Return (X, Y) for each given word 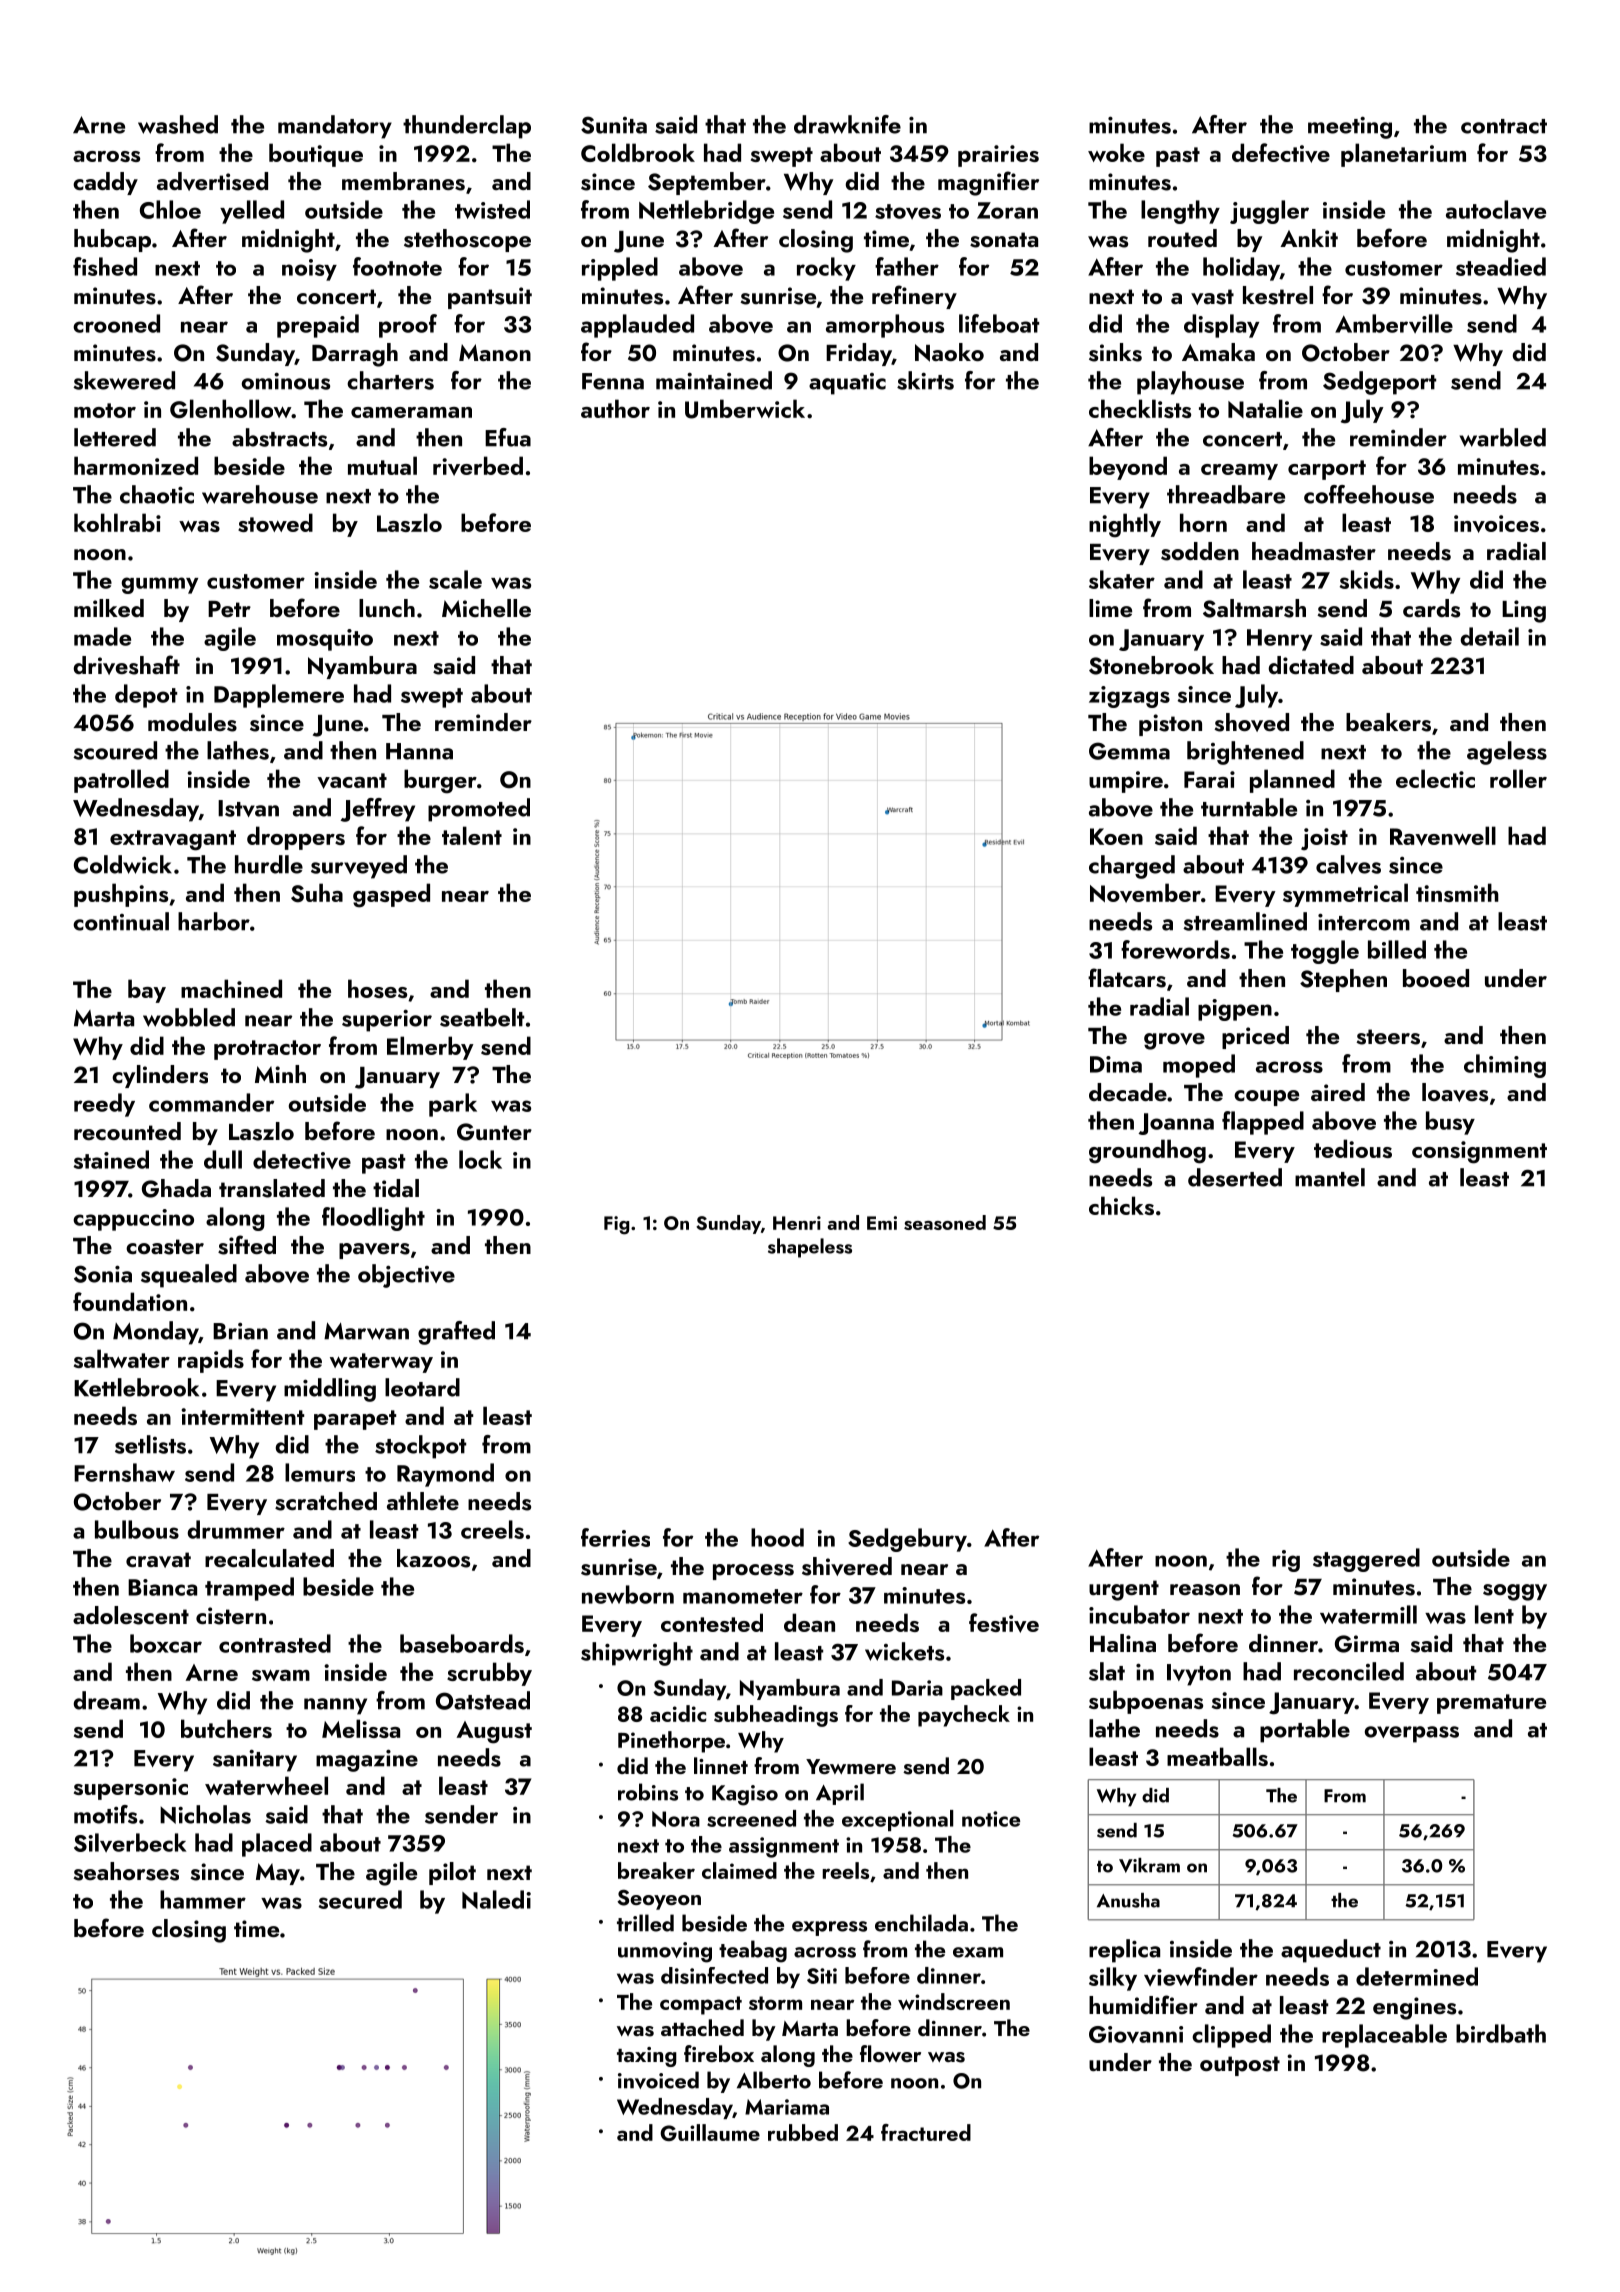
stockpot (420, 1447)
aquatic (847, 384)
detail (1490, 636)
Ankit (1309, 238)
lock (480, 1159)
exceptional (897, 1820)
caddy (105, 183)
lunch (387, 608)
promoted (479, 810)
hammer (203, 1899)
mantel (1330, 1177)
